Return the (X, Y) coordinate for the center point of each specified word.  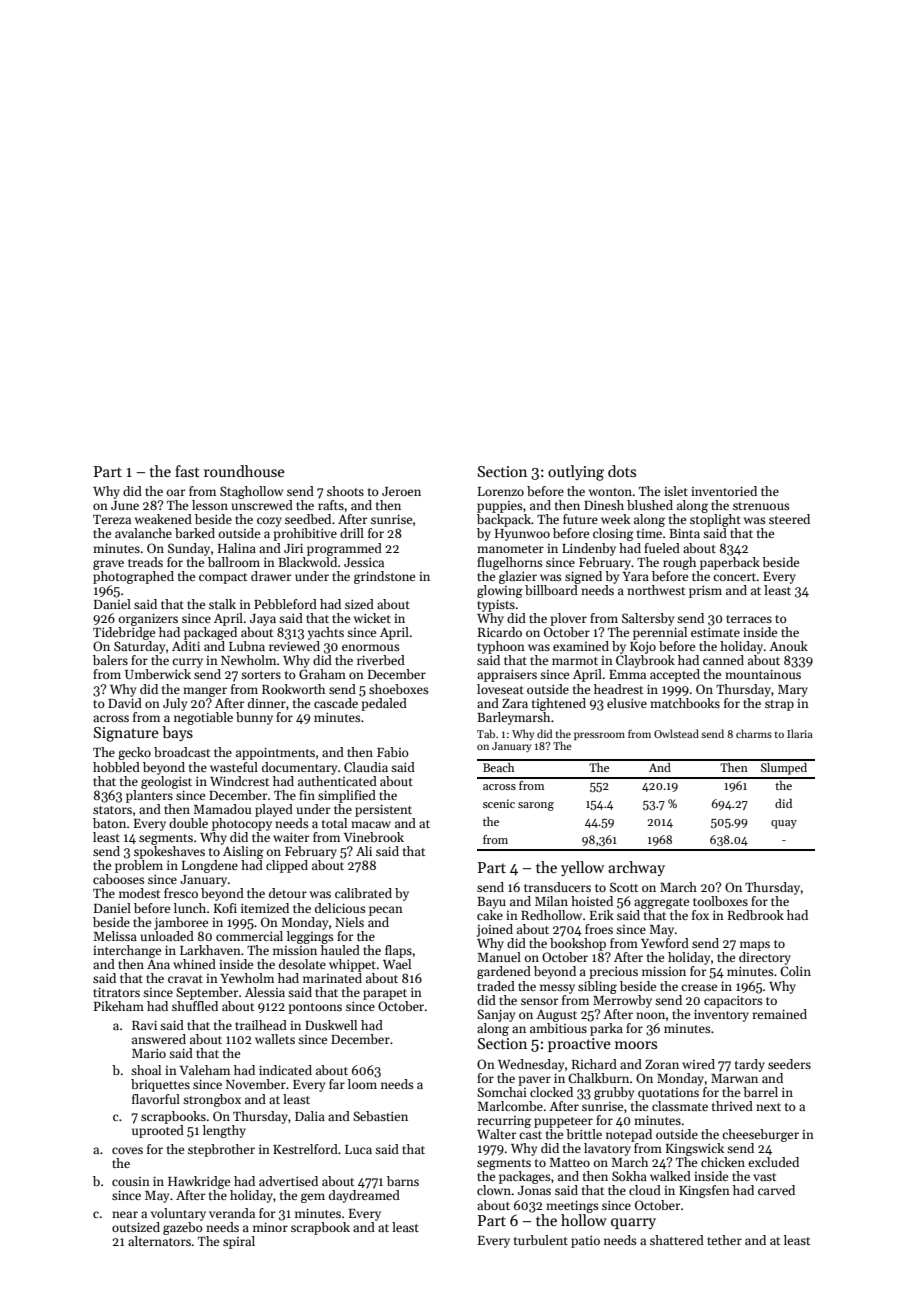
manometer (510, 549)
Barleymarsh (513, 718)
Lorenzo (501, 491)
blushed (650, 505)
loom (362, 1084)
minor (270, 1227)
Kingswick (695, 1149)
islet (676, 491)
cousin (131, 1181)
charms (754, 733)
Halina (237, 548)
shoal (146, 1070)
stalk (222, 604)
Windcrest (239, 781)
